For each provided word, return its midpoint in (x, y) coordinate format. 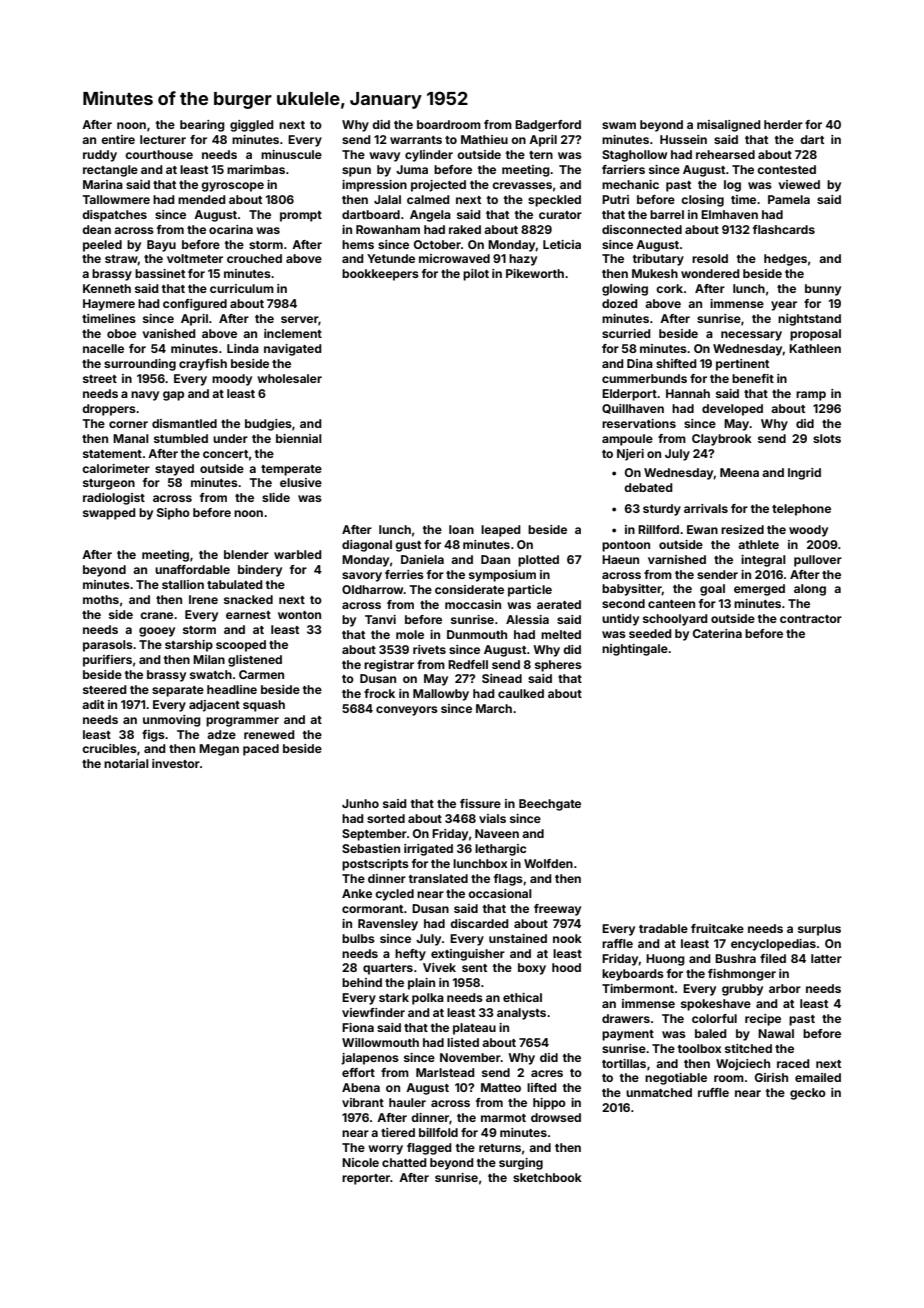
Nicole (360, 1162)
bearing (202, 126)
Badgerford (548, 126)
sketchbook (547, 1177)
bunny (823, 290)
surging (521, 1164)
